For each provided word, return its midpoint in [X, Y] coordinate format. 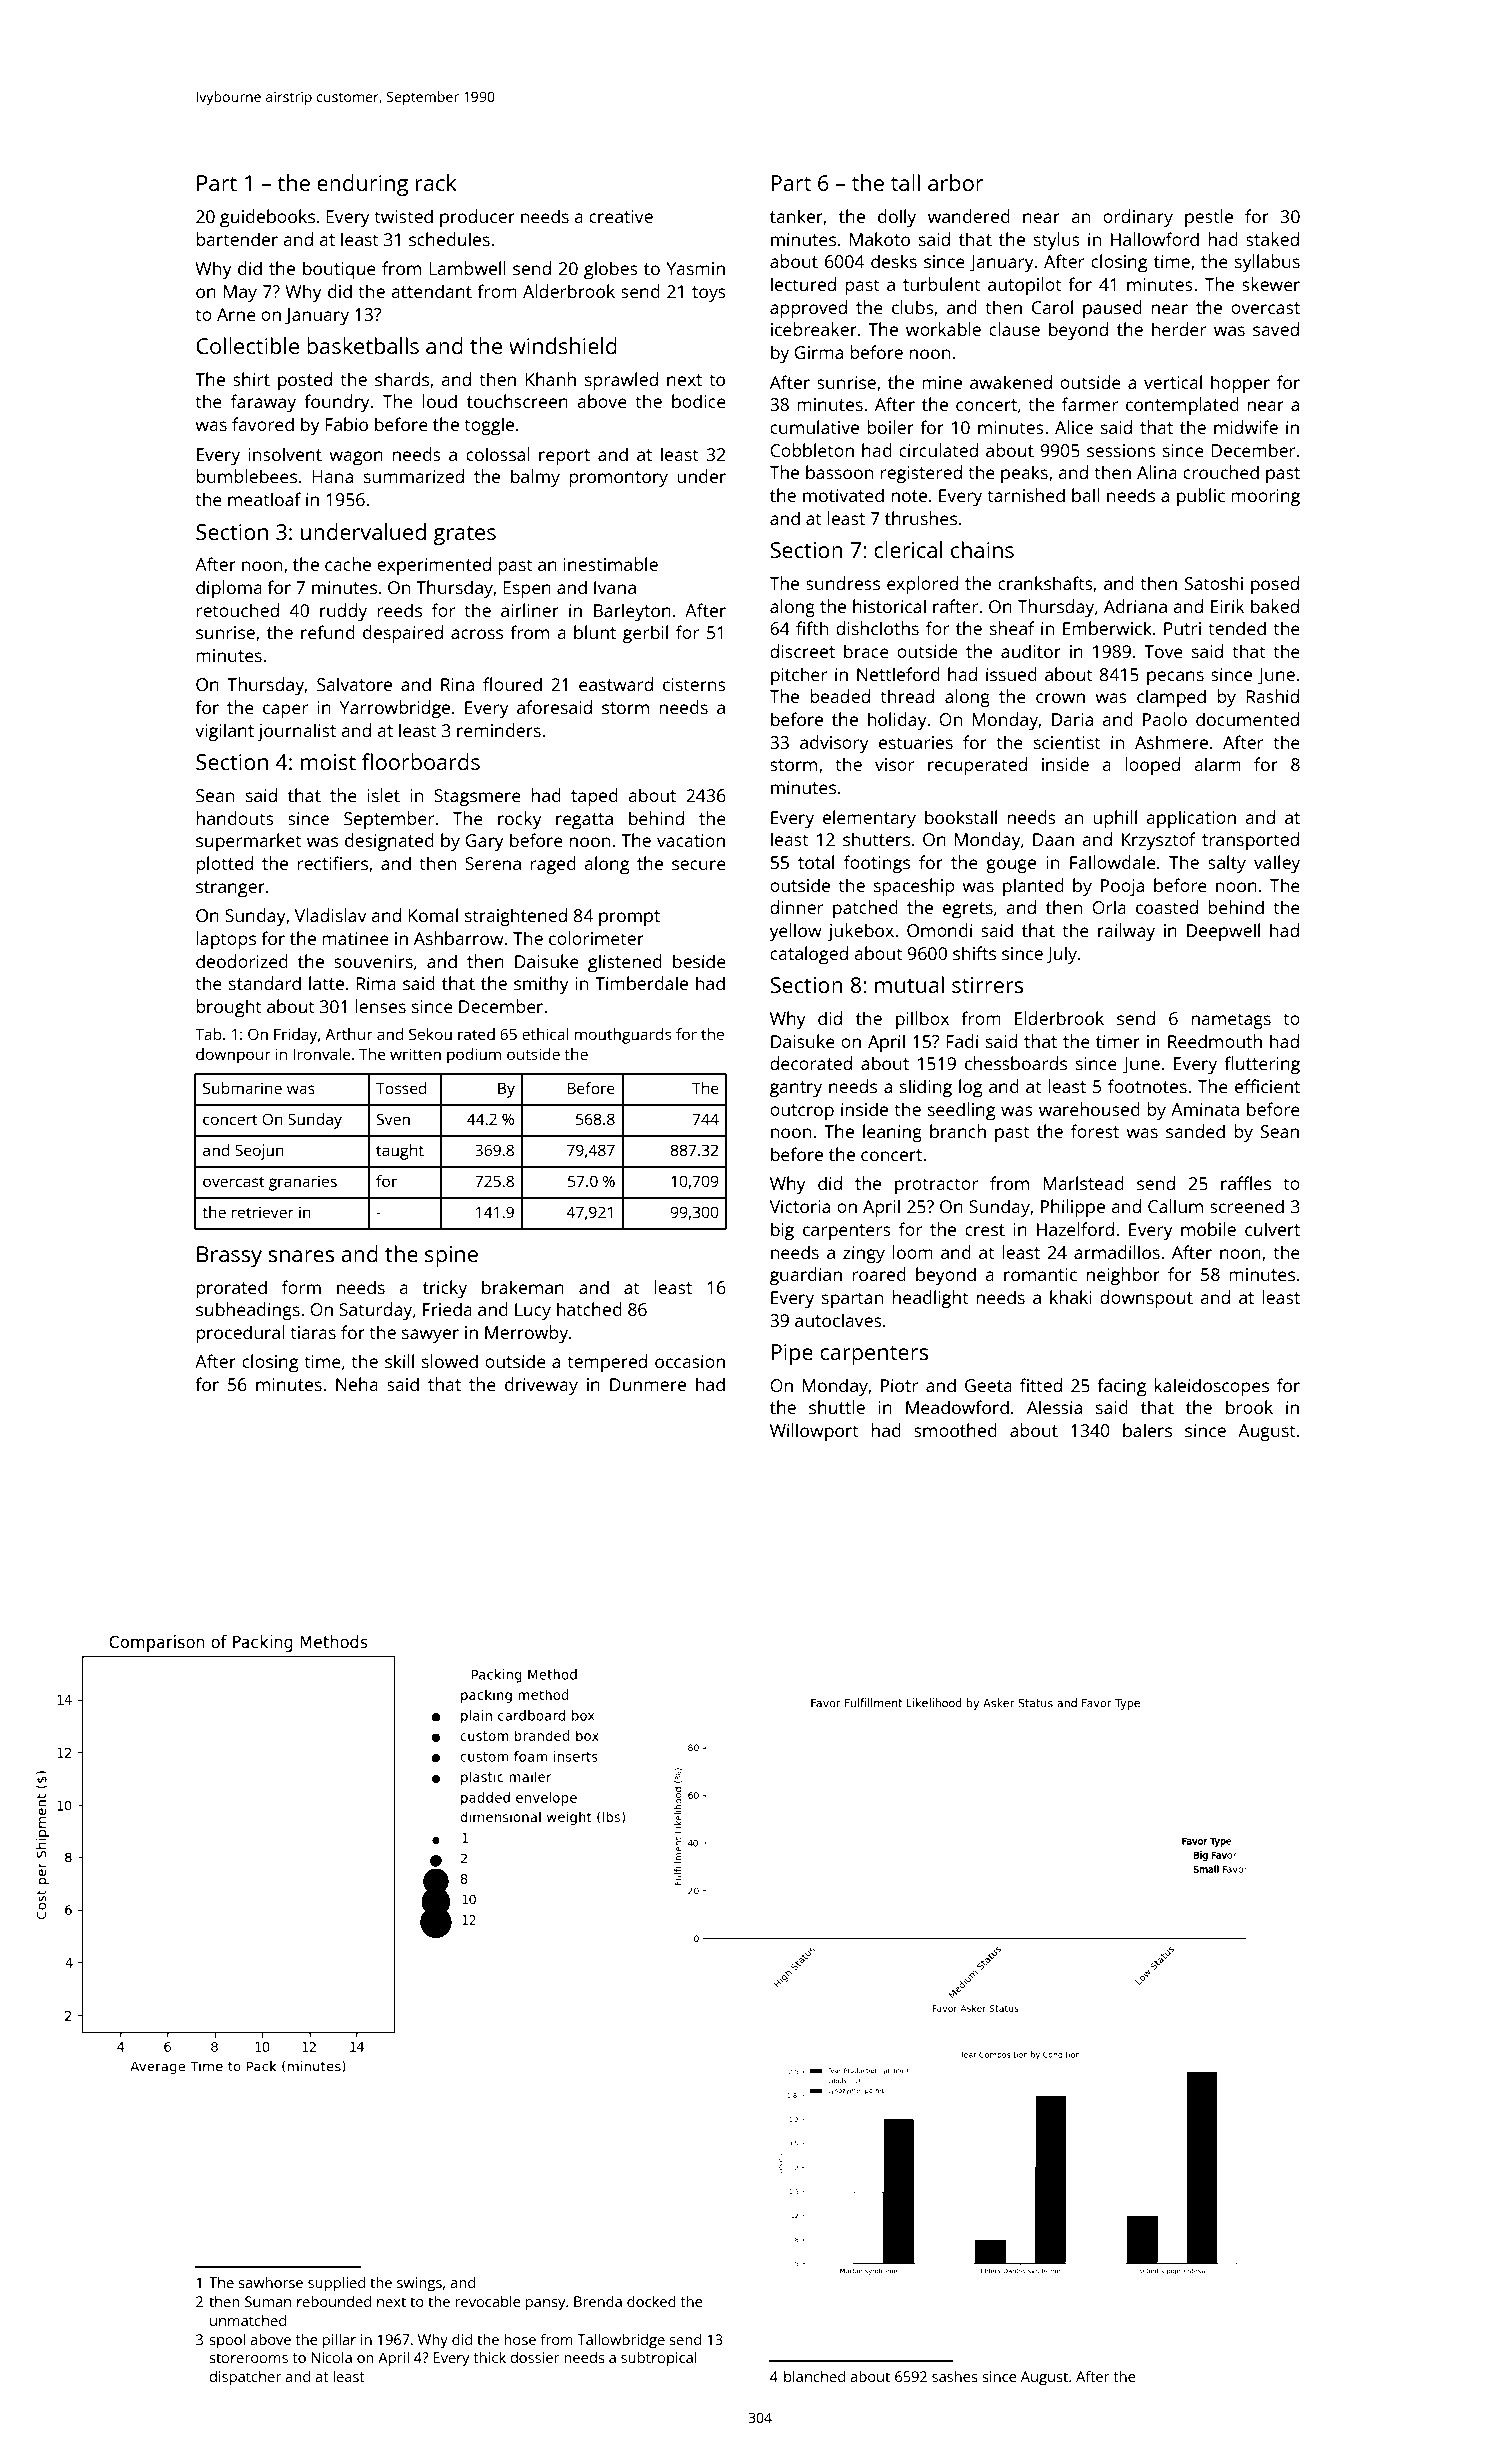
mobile [1208, 1229]
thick [489, 2357]
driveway [541, 1386]
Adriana [1135, 606]
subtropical [658, 2359]
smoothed [955, 1430]
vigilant [224, 732]
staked [1272, 239]
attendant [431, 291]
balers [1147, 1430]
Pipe [792, 1354]
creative [621, 216]
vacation [691, 840]
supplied [336, 2284]
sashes [955, 2376]
